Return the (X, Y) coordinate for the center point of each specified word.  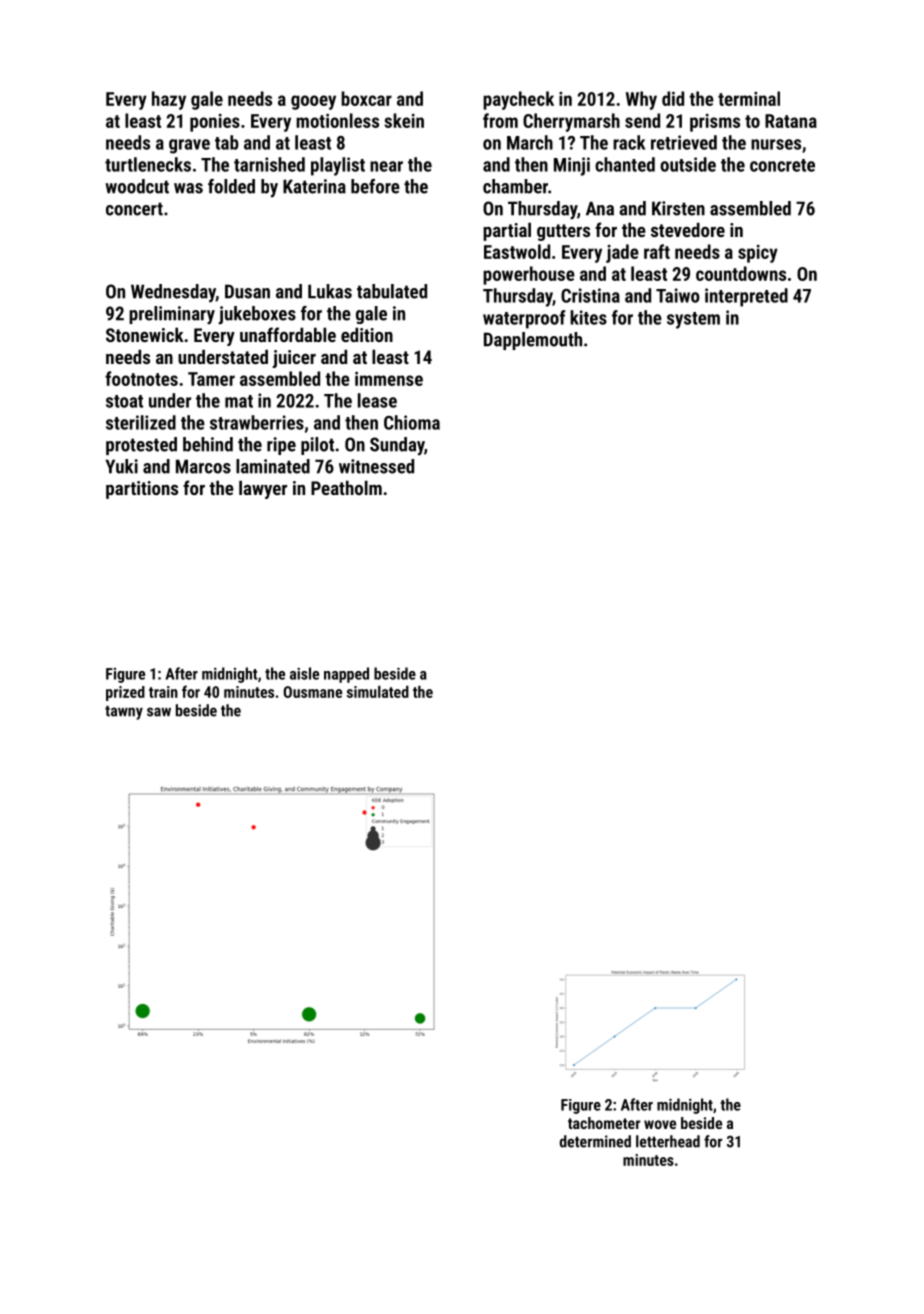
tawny (124, 712)
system (693, 320)
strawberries (257, 422)
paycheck (518, 100)
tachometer (604, 1123)
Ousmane (312, 692)
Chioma (412, 422)
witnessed (376, 466)
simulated (378, 692)
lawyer (263, 489)
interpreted (746, 297)
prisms (715, 123)
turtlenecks (148, 164)
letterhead (668, 1141)
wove (660, 1124)
